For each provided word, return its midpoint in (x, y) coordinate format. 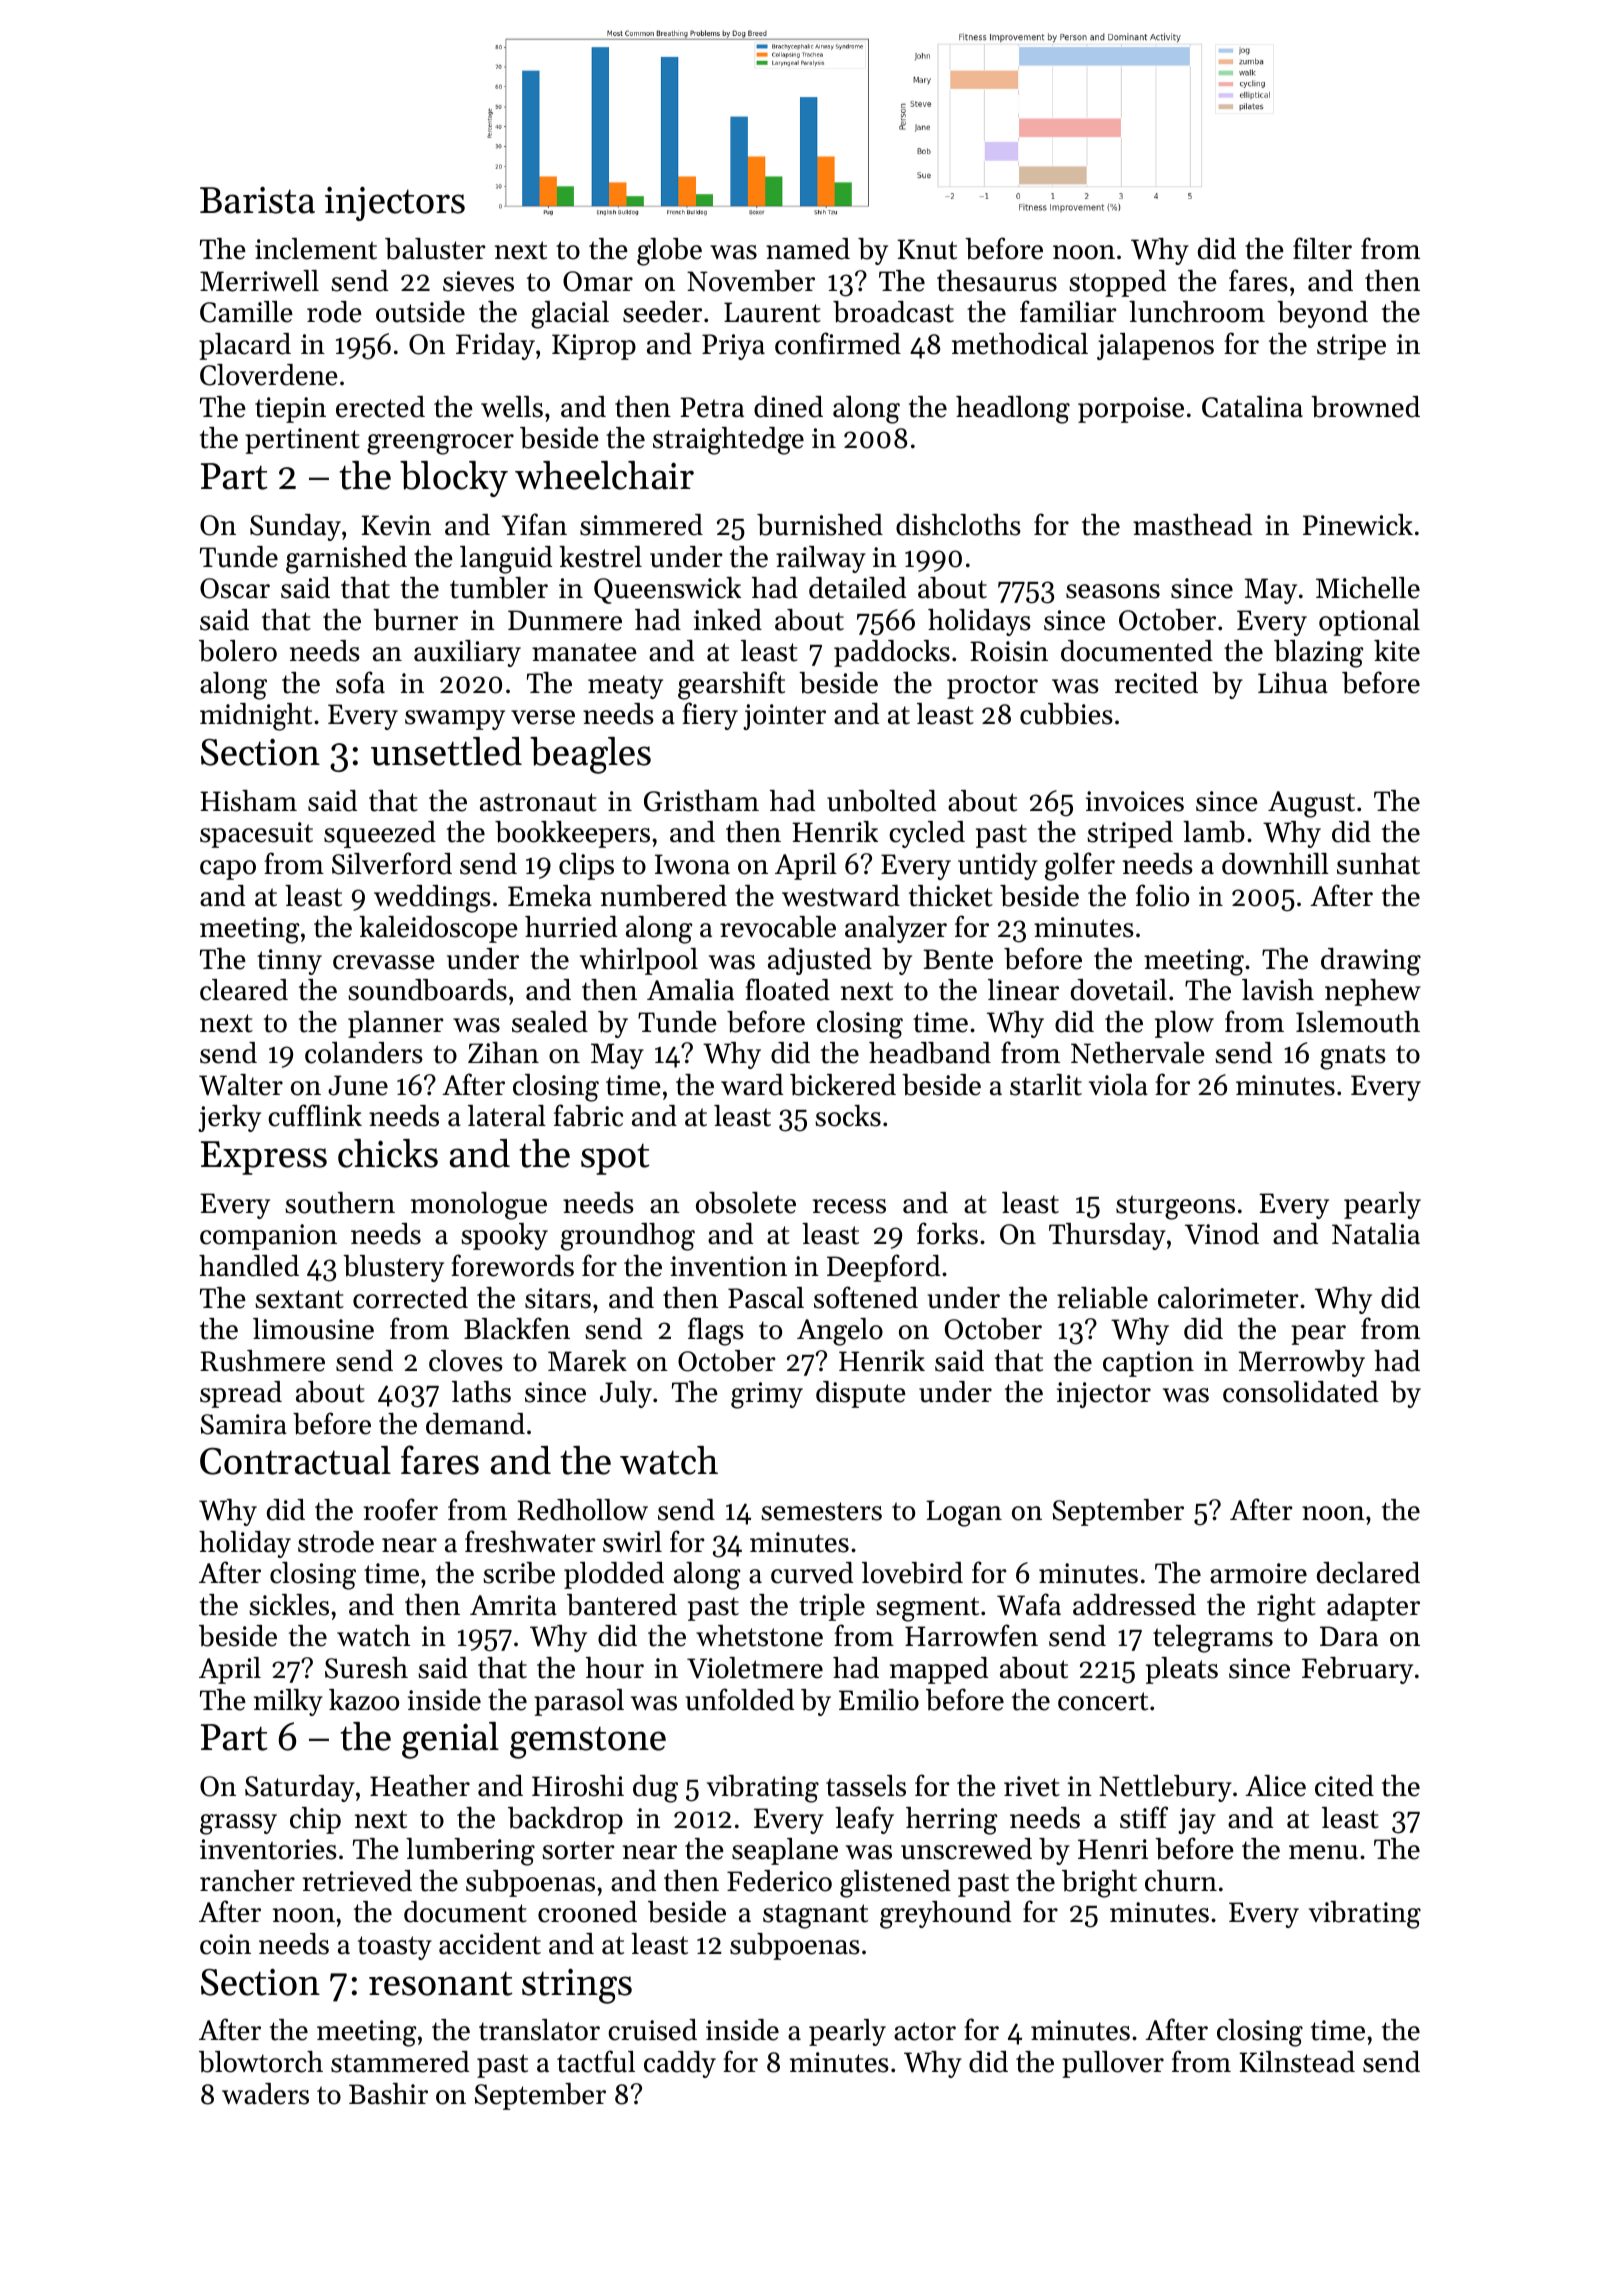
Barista (257, 200)
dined (788, 407)
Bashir (388, 2094)
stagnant (815, 1916)
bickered (843, 1085)
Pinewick (1358, 525)
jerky (229, 1118)
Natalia (1376, 1234)
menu (1323, 1852)
